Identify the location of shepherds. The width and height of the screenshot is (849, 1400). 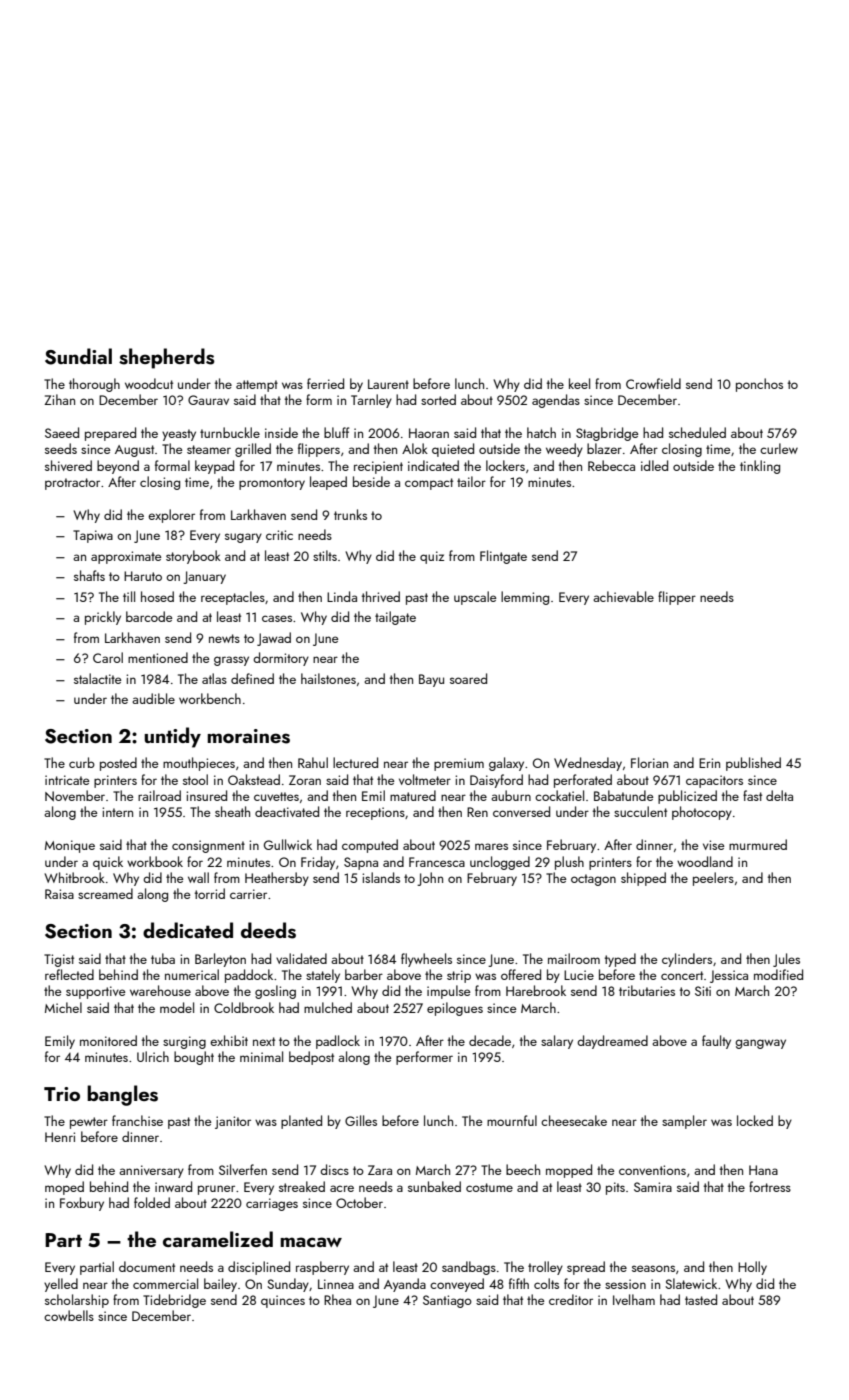
(167, 358).
